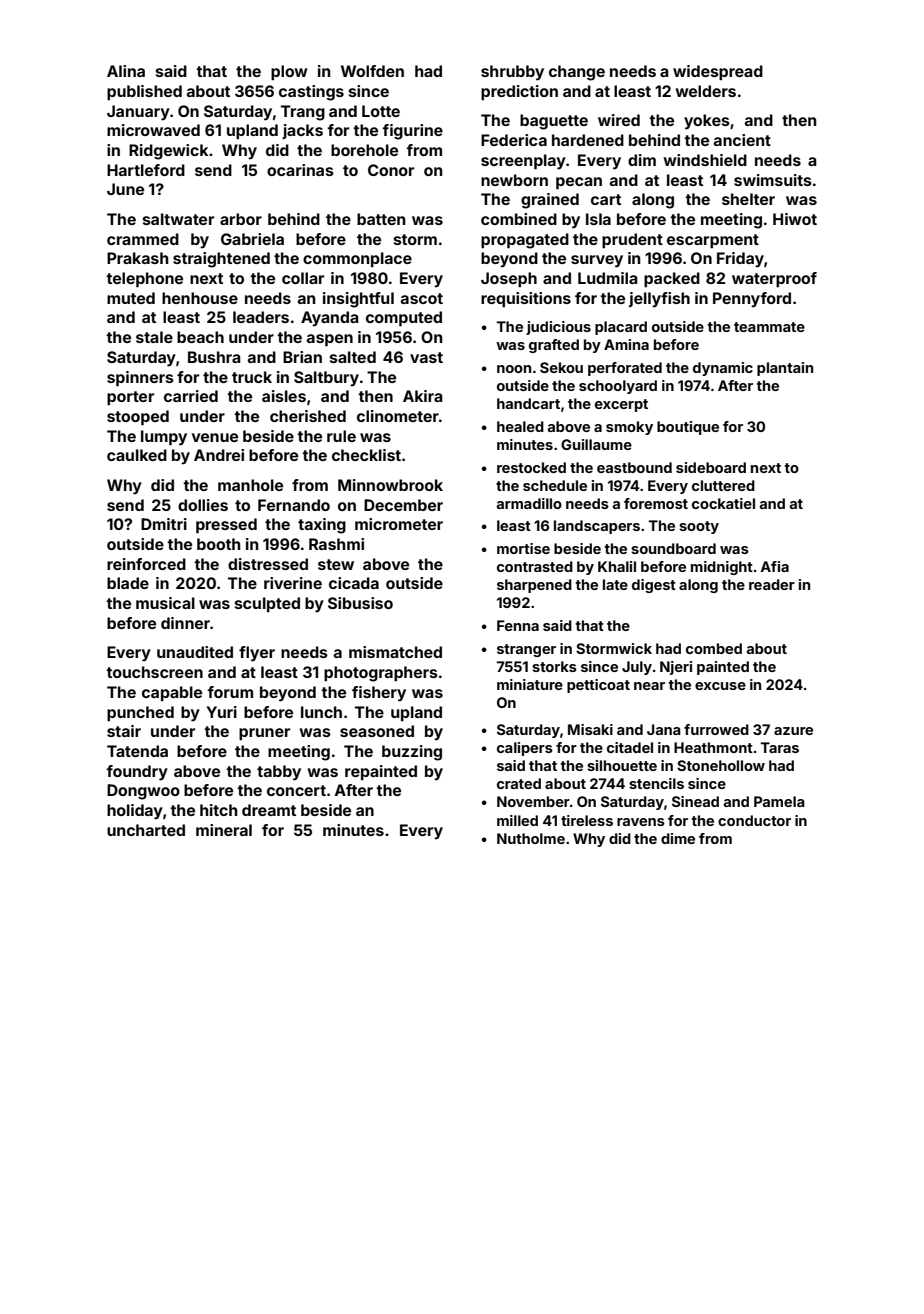 The image size is (924, 1314). What do you see at coordinates (659, 300) in the document?
I see `jellyfish` at bounding box center [659, 300].
